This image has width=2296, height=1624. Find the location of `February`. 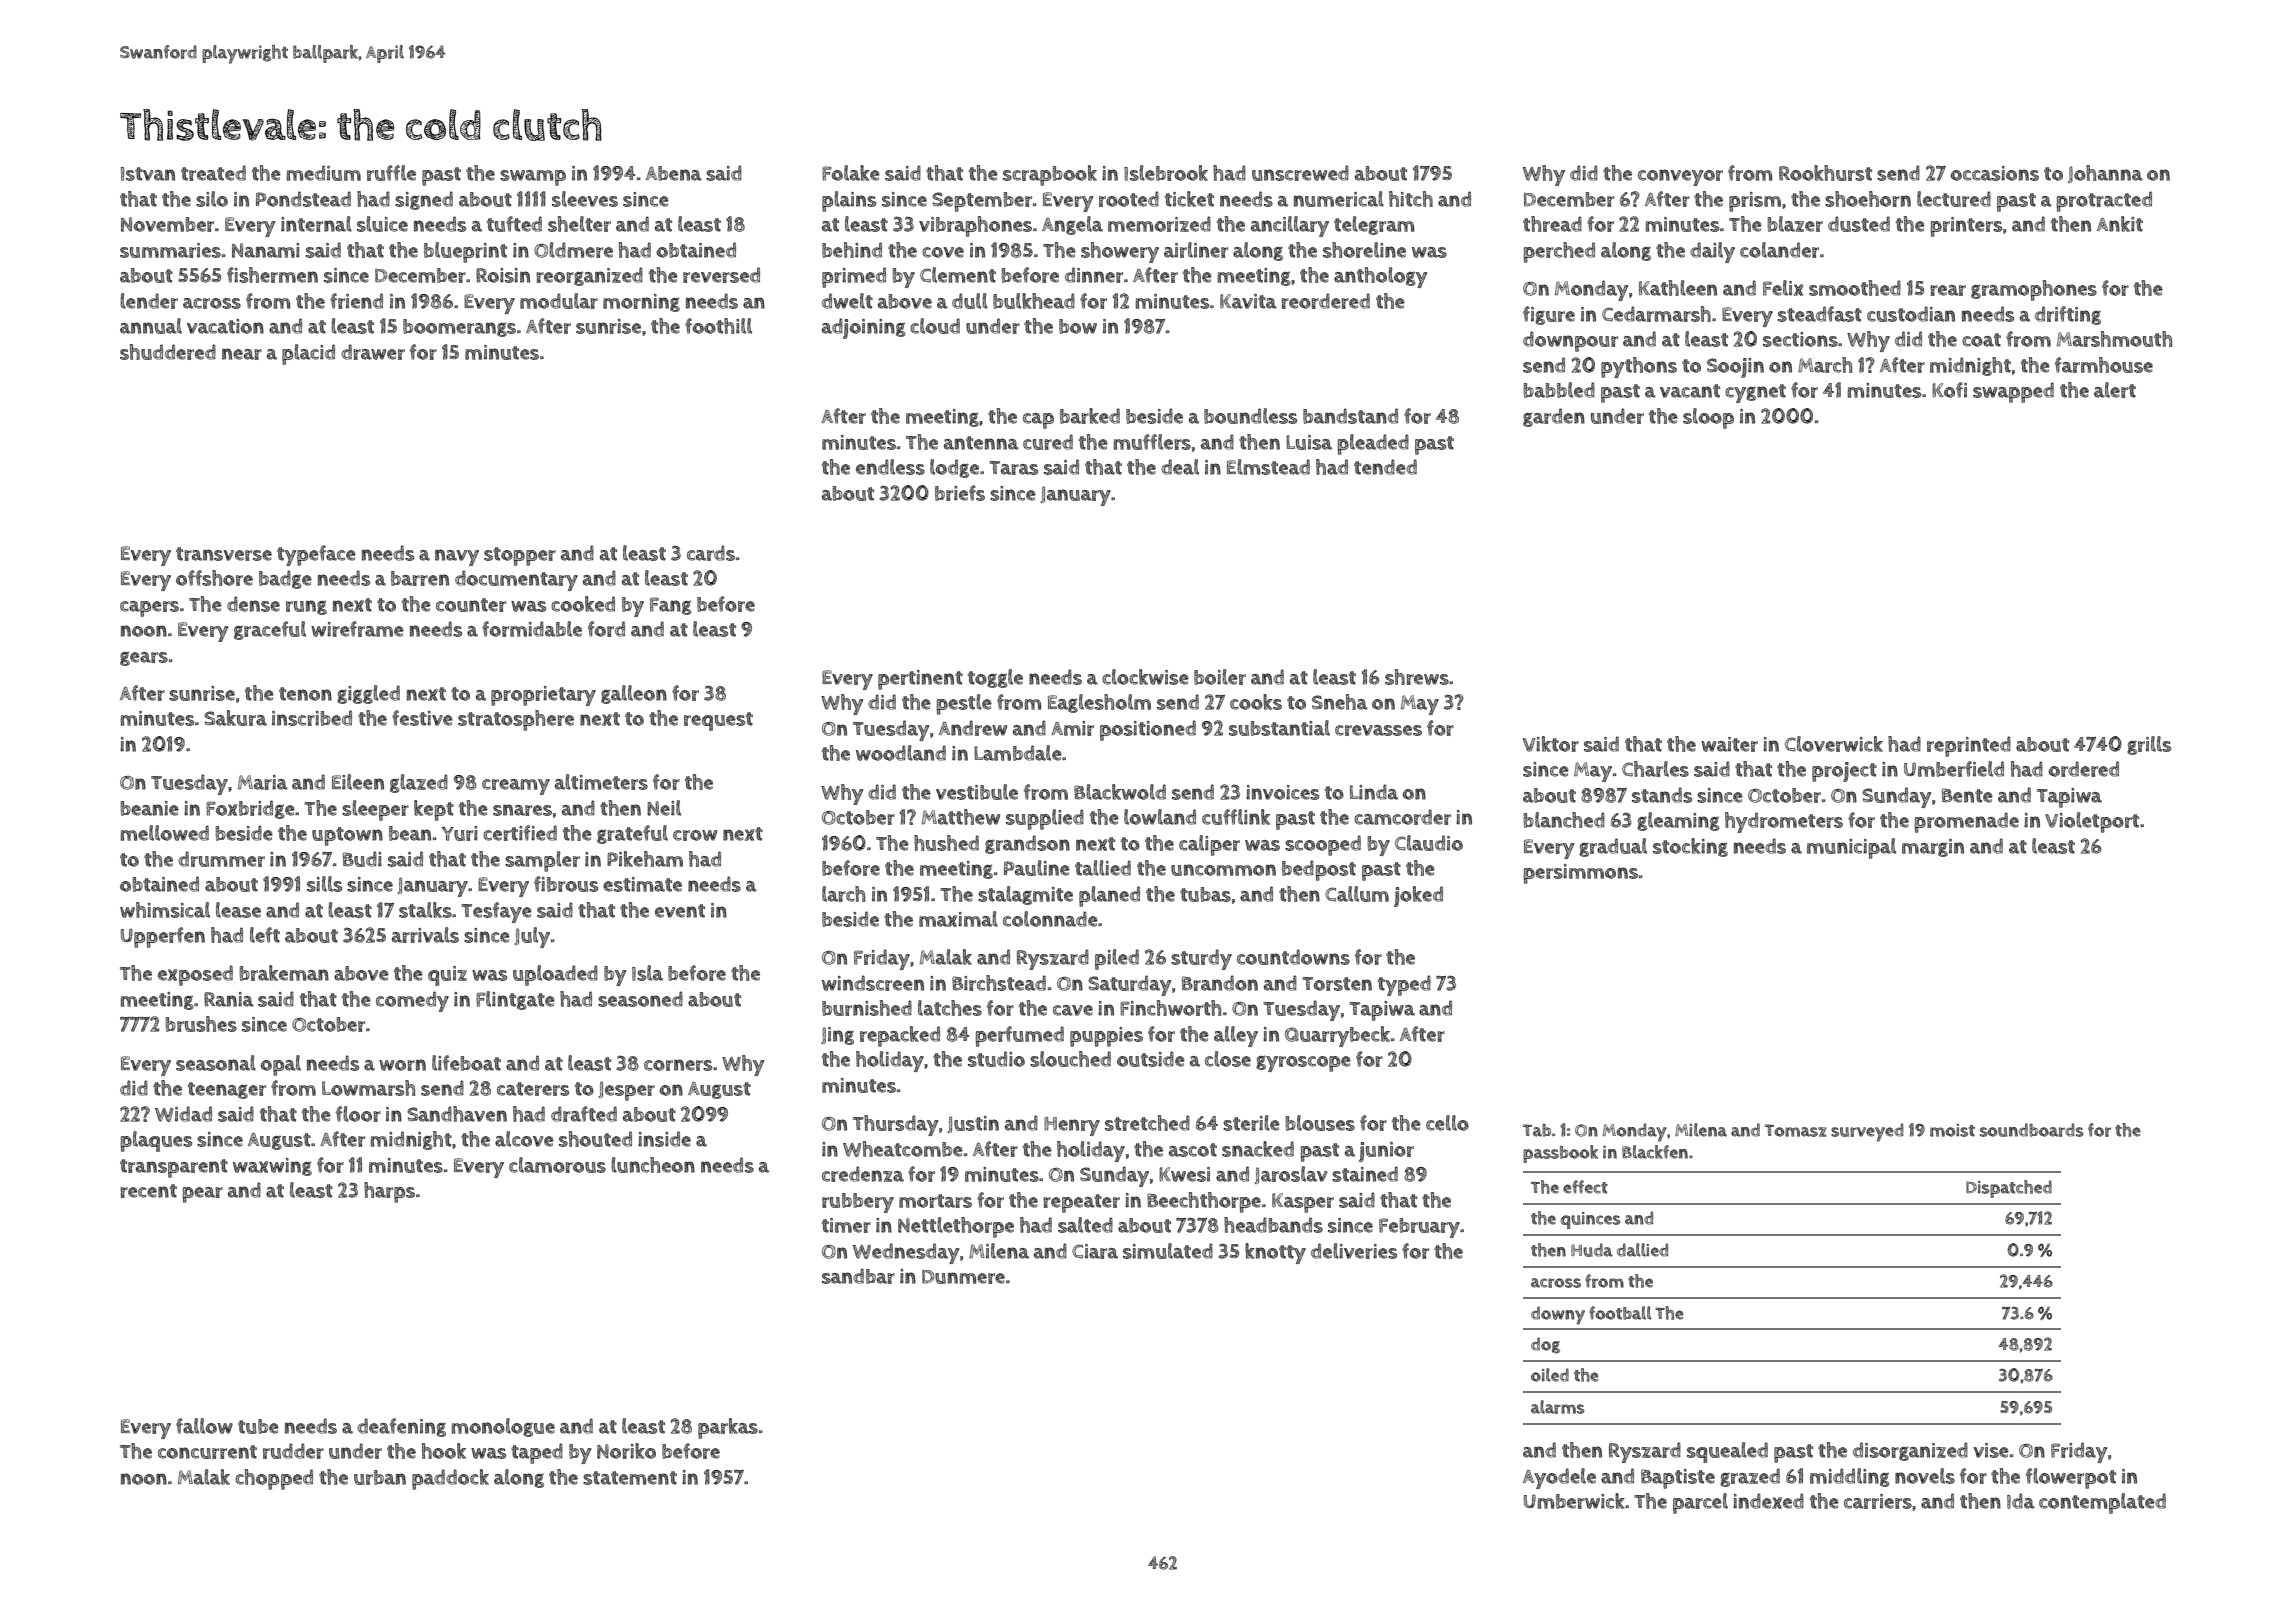

February is located at coordinates (1419, 1228).
